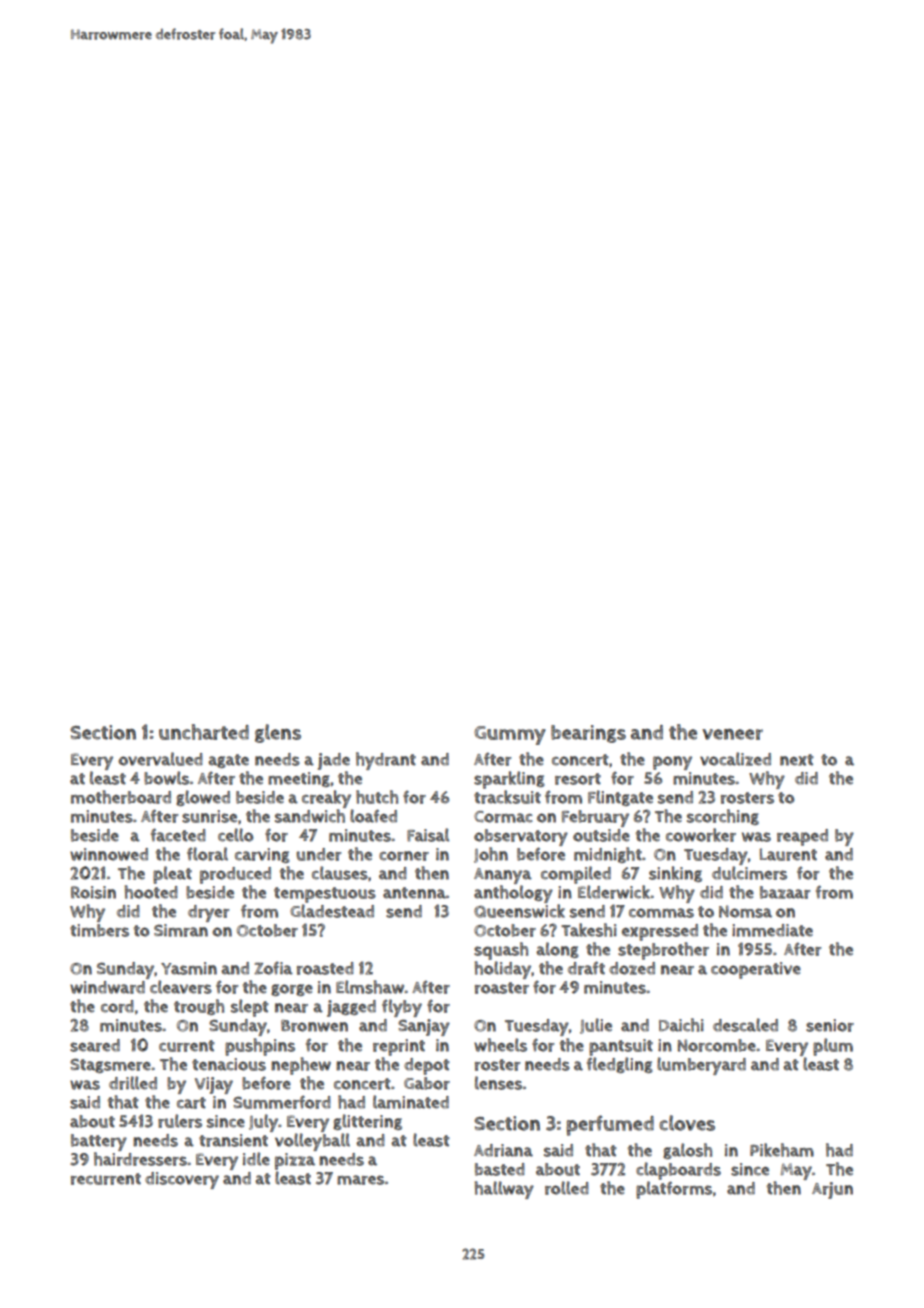  What do you see at coordinates (110, 1065) in the screenshot?
I see `Stagsmere` at bounding box center [110, 1065].
